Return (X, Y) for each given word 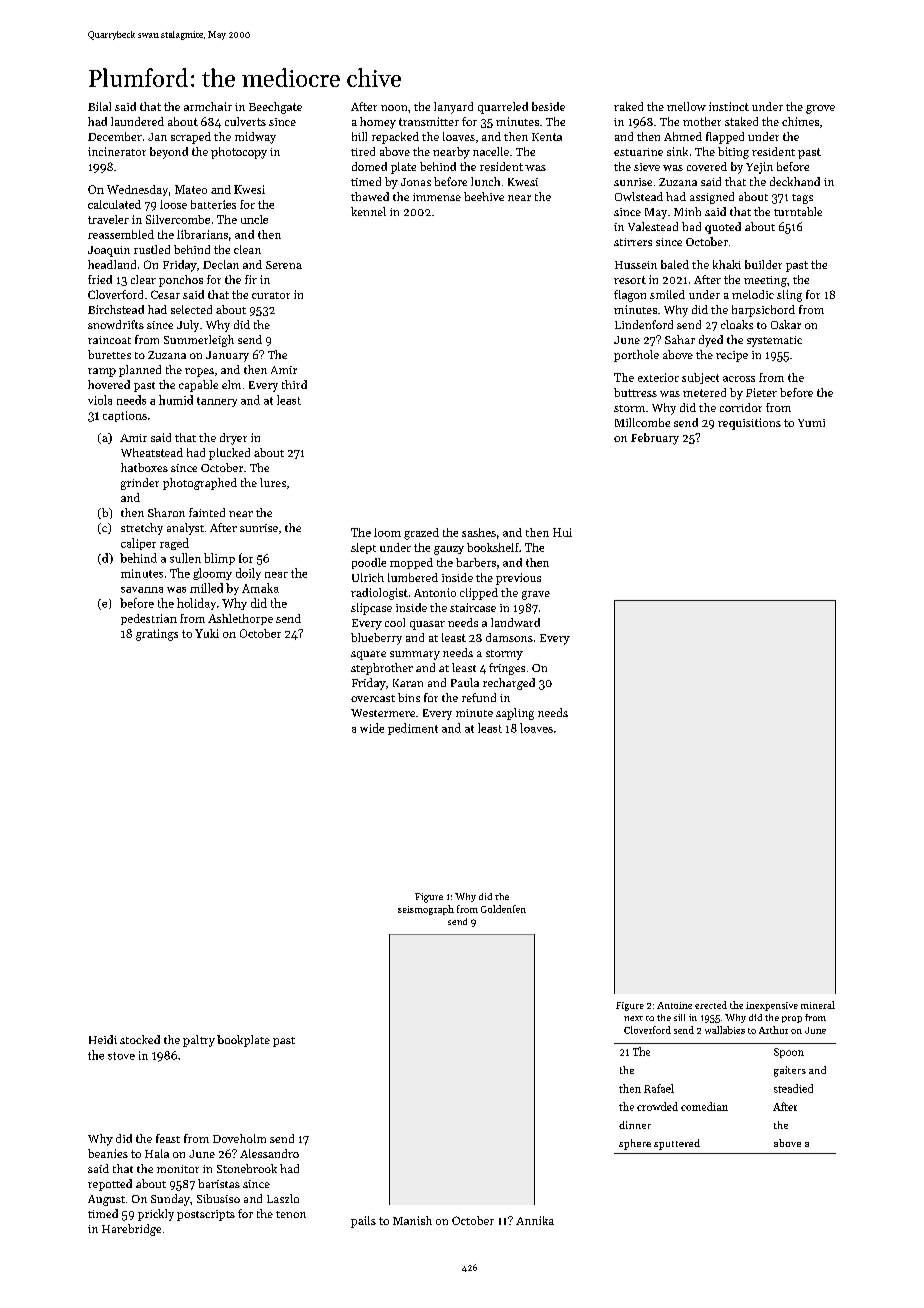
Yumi (811, 423)
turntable (798, 211)
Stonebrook (247, 1168)
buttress (635, 392)
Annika (535, 1220)
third (294, 384)
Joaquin (109, 251)
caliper (138, 544)
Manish (412, 1220)
